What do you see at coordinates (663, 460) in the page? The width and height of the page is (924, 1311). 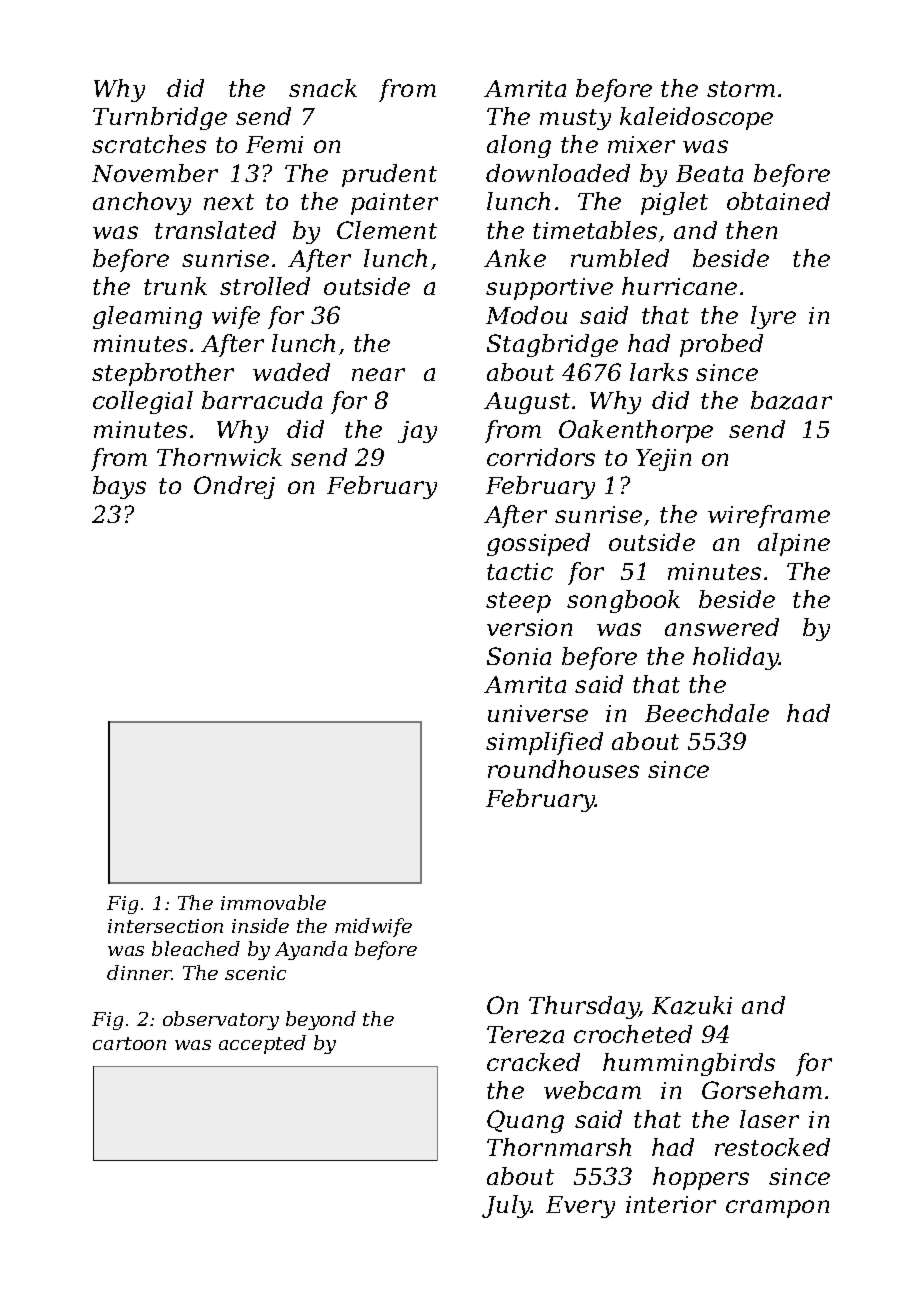 I see `Yejin` at bounding box center [663, 460].
